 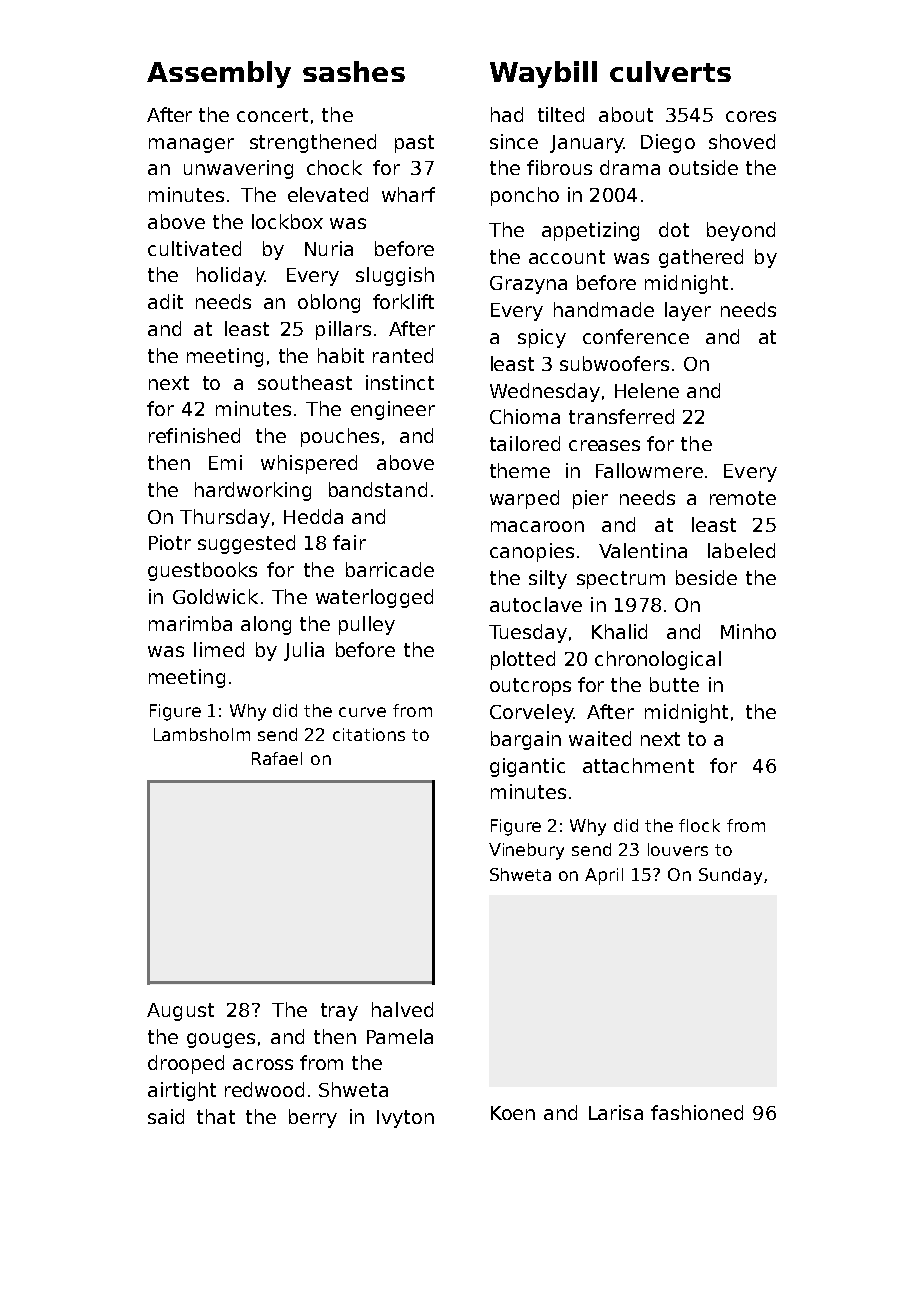 I want to click on halved, so click(x=402, y=1009).
